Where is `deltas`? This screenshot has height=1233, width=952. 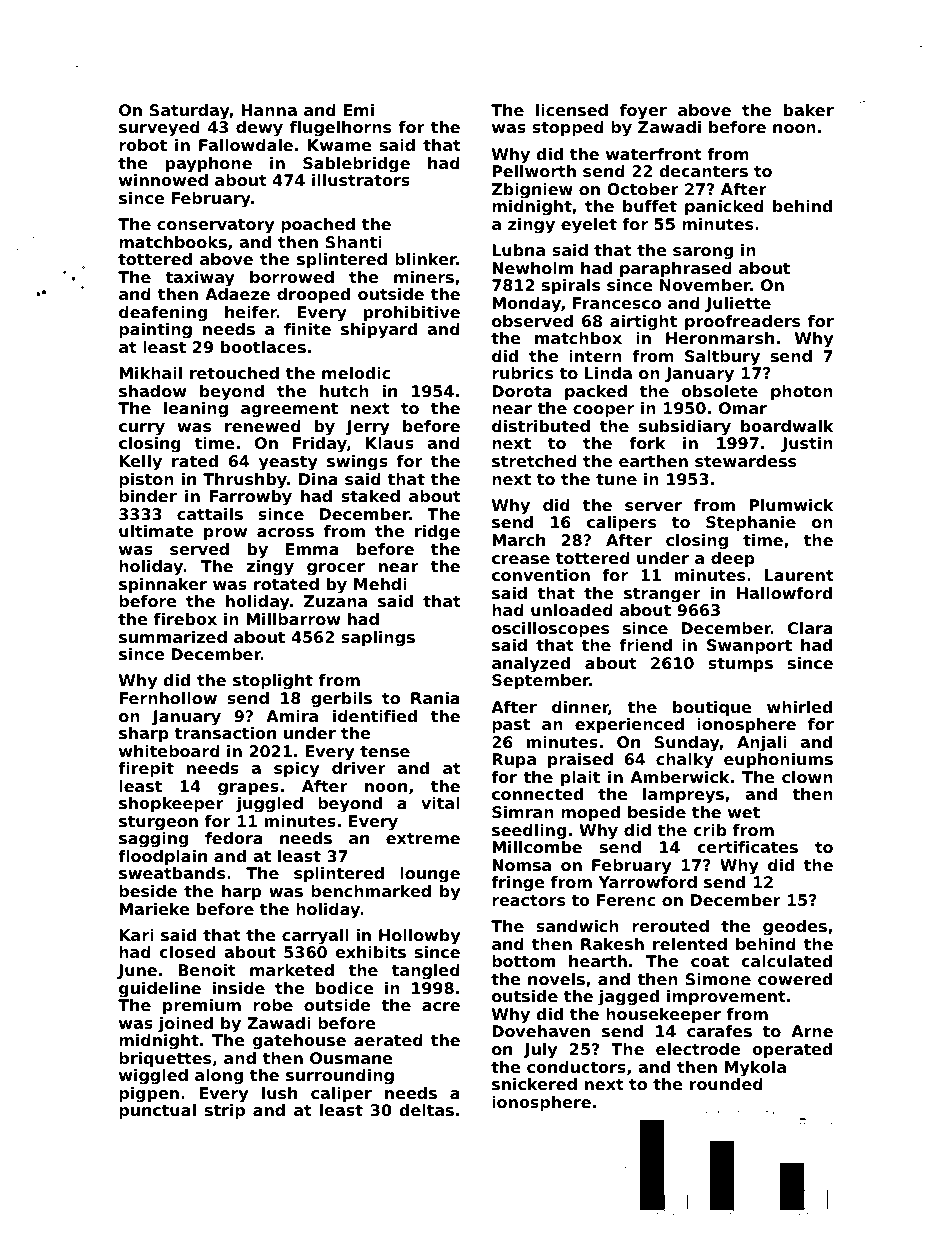 deltas is located at coordinates (426, 1110).
